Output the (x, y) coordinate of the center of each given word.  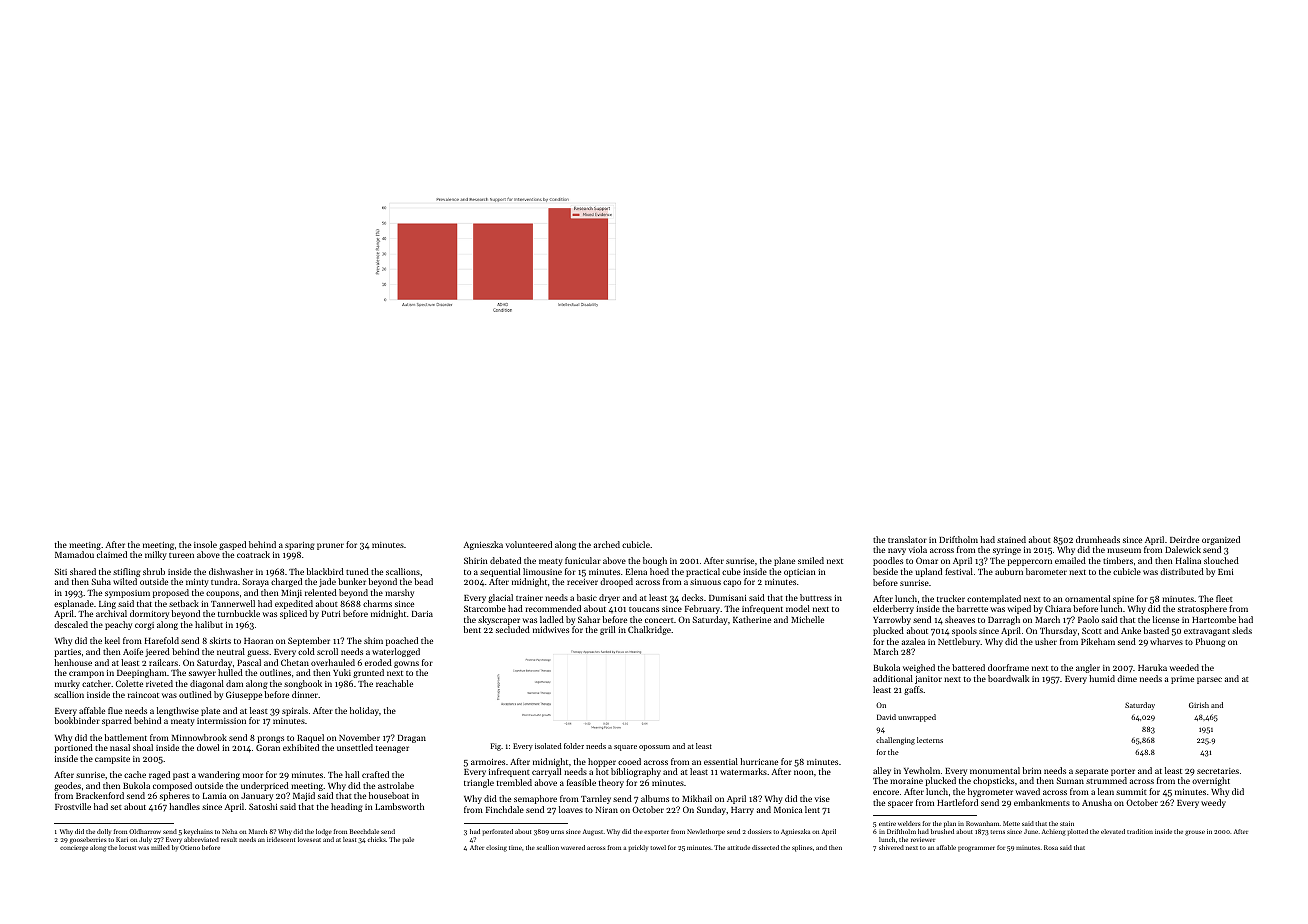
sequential (500, 572)
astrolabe (396, 785)
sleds (1242, 630)
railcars (163, 662)
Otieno (190, 847)
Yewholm (922, 770)
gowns (406, 664)
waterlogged (396, 652)
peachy (118, 625)
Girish (1199, 705)
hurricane (759, 761)
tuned (357, 571)
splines (802, 848)
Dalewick (1183, 549)
